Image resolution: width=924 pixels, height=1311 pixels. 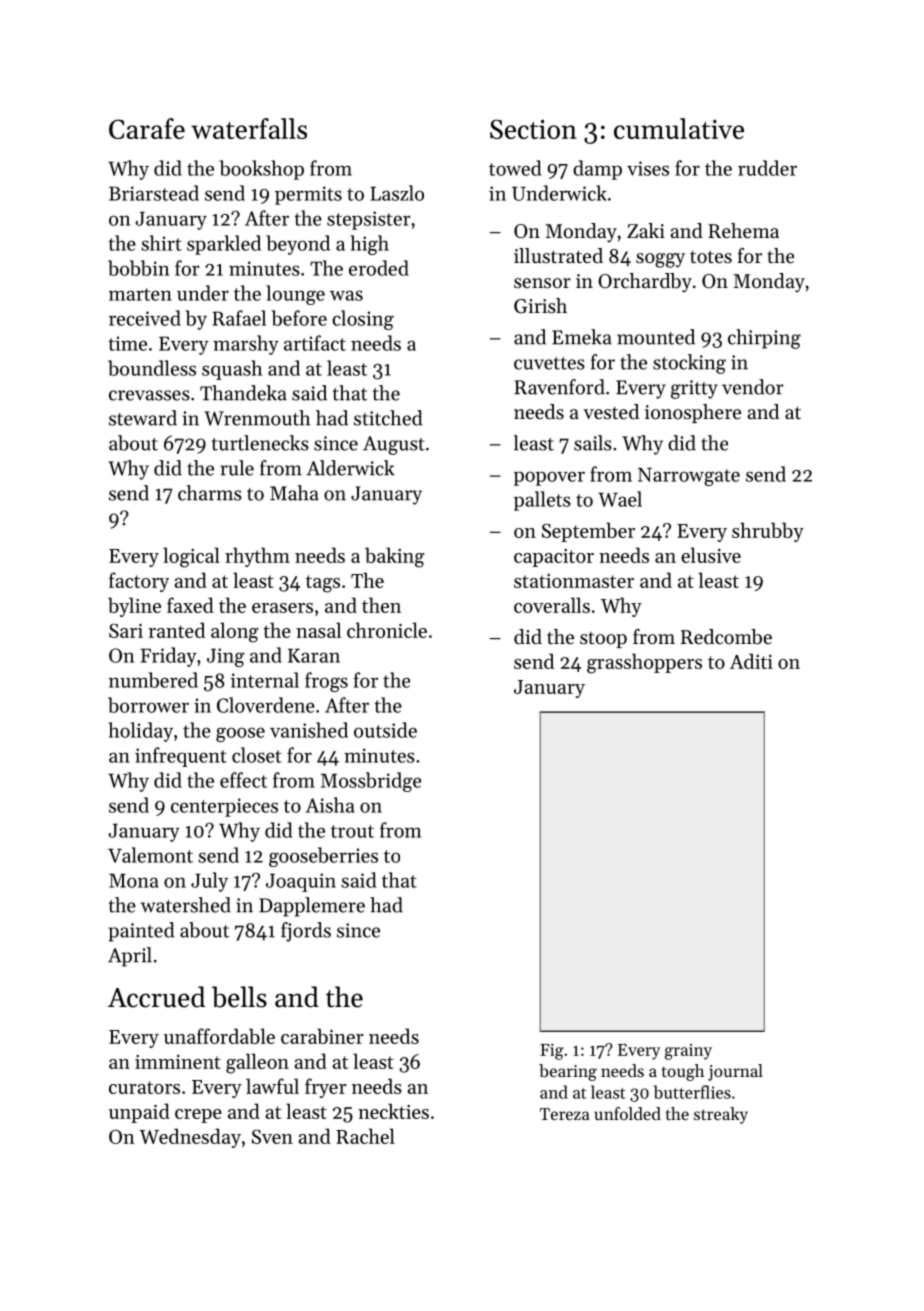 What do you see at coordinates (689, 477) in the screenshot?
I see `Narrowgate` at bounding box center [689, 477].
